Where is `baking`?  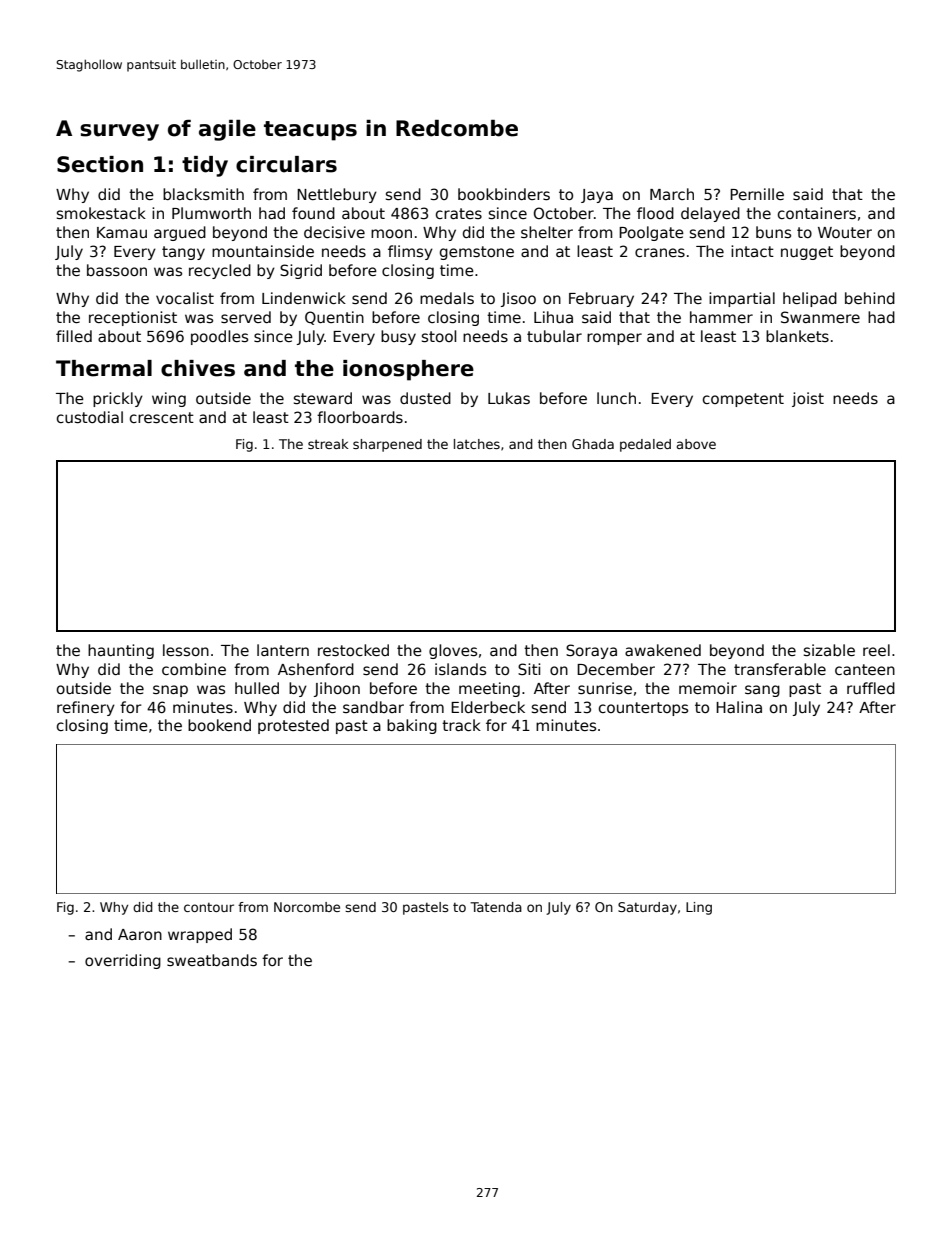
baking is located at coordinates (412, 726).
